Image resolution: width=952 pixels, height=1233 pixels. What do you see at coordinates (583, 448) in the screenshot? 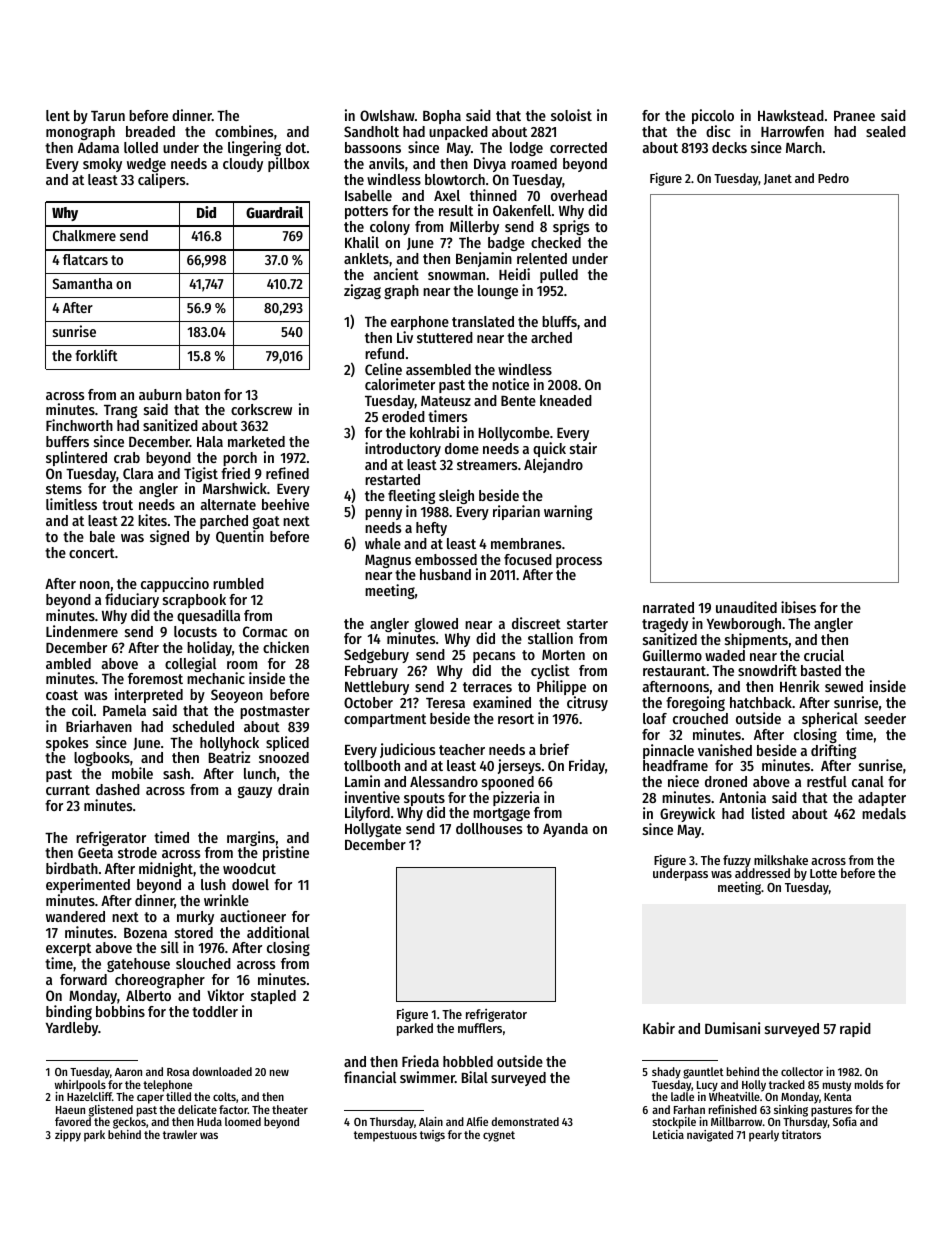
I see `stair` at bounding box center [583, 448].
